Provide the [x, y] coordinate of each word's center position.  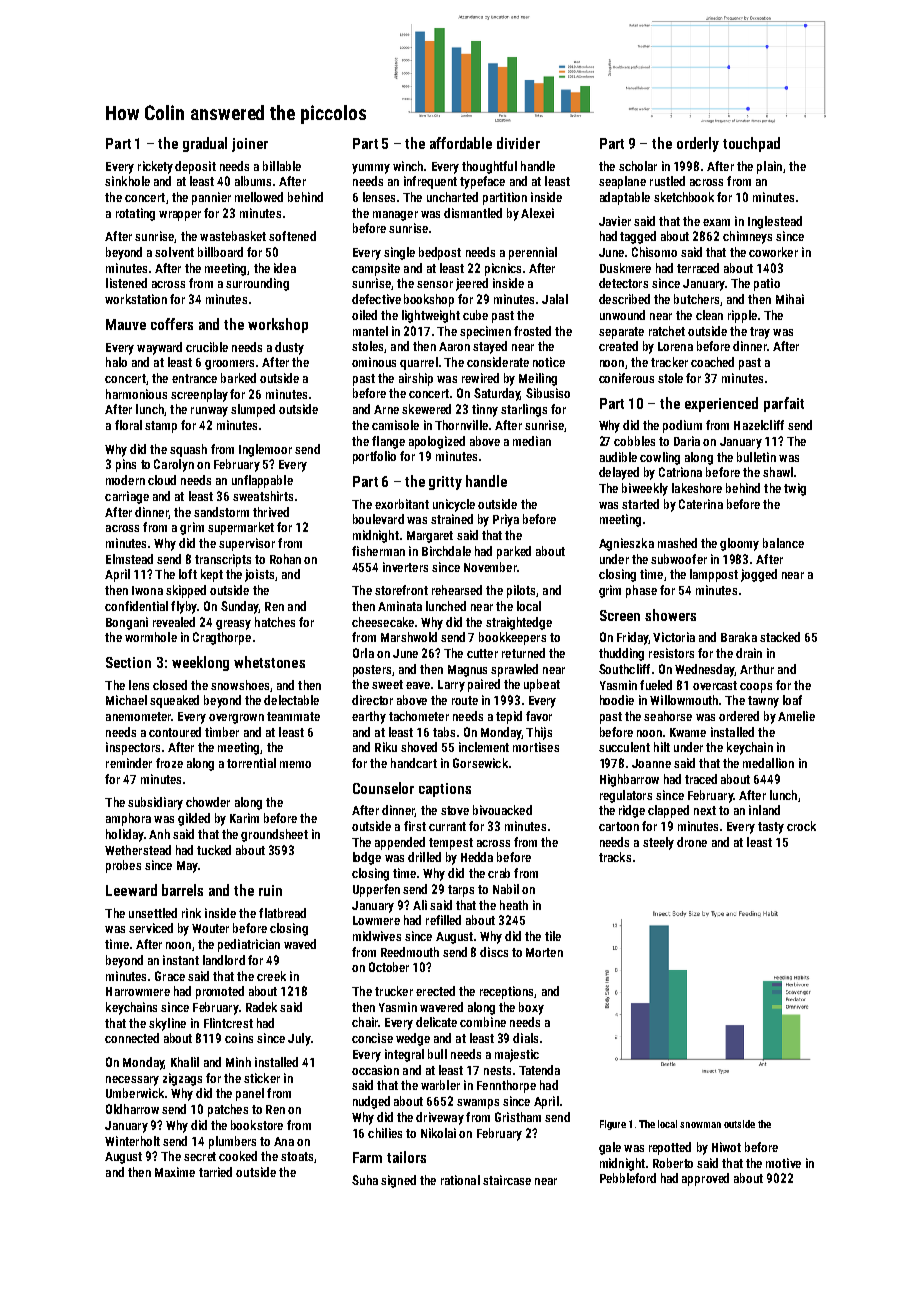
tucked [214, 850]
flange [388, 442]
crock [801, 826]
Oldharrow [132, 1109]
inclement [484, 747]
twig [795, 489]
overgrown [236, 719]
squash [188, 450]
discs [494, 952]
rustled [667, 181]
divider [518, 143]
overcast [715, 685]
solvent [174, 252]
